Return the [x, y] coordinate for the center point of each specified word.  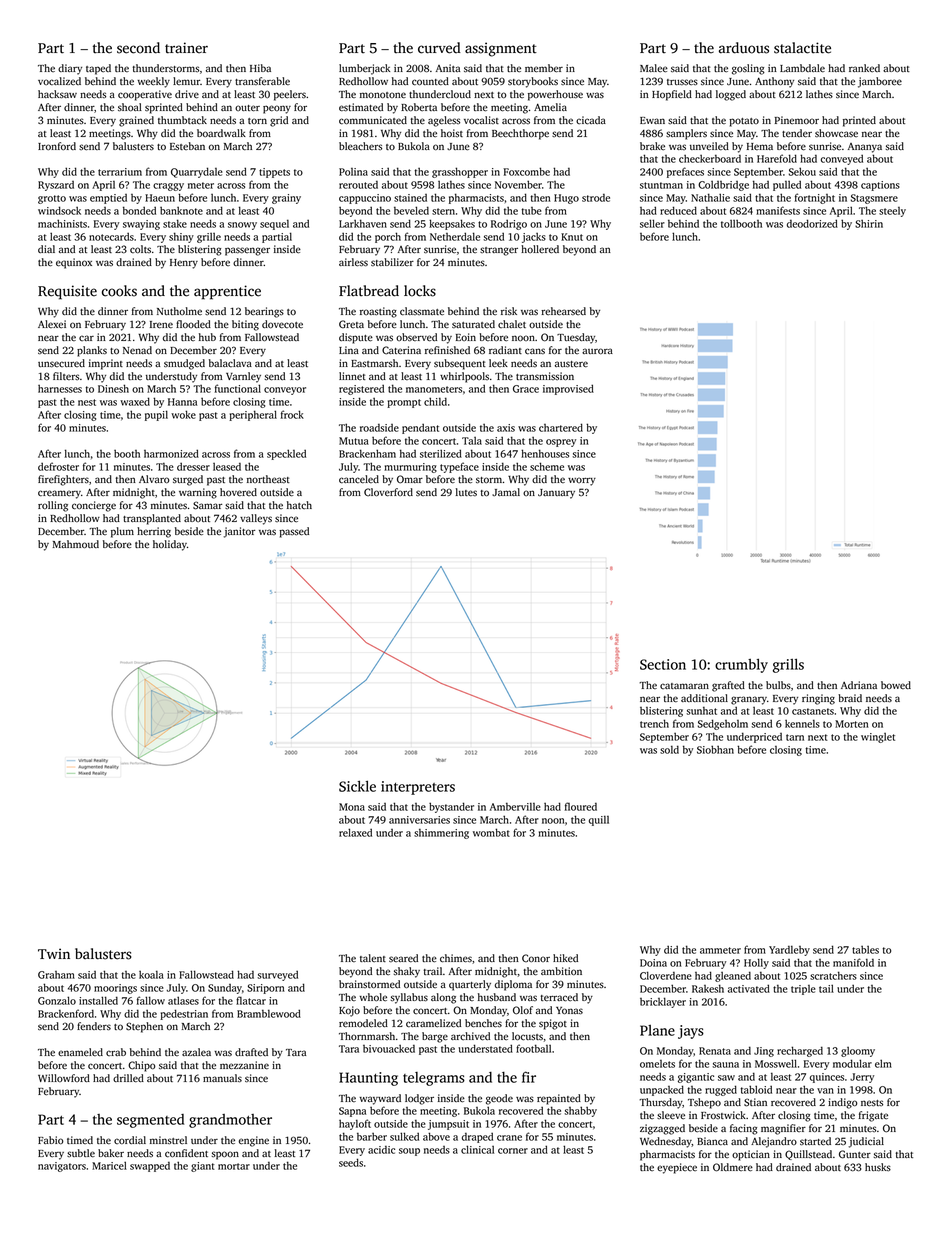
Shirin [869, 224]
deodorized [812, 223]
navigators [62, 1167]
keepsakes [452, 224]
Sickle [357, 786]
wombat [491, 832]
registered [361, 390]
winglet [878, 738]
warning [198, 493]
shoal [130, 107]
